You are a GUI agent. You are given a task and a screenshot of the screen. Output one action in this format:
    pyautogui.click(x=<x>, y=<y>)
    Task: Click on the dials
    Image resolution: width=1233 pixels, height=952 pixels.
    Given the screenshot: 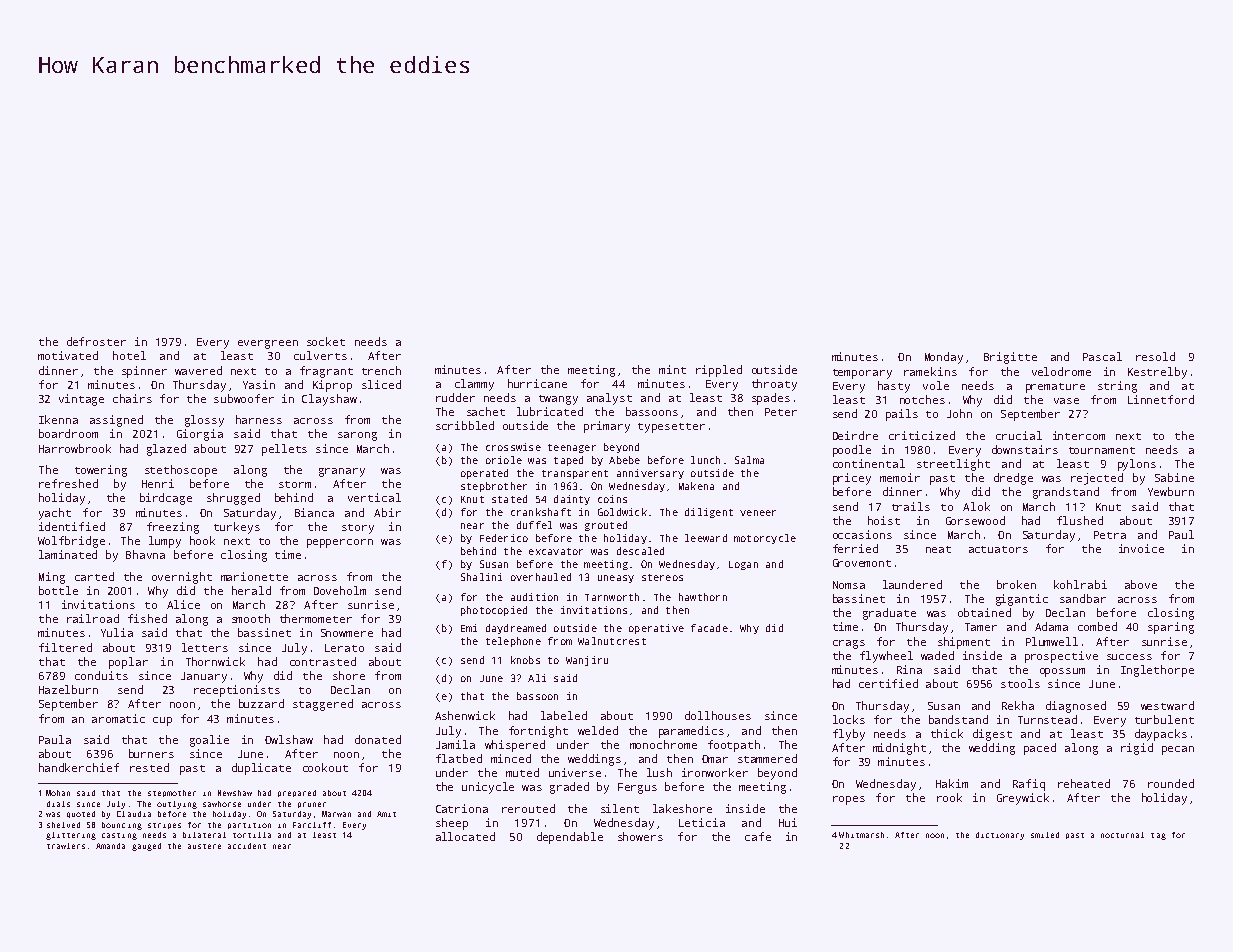 What is the action you would take?
    pyautogui.click(x=58, y=804)
